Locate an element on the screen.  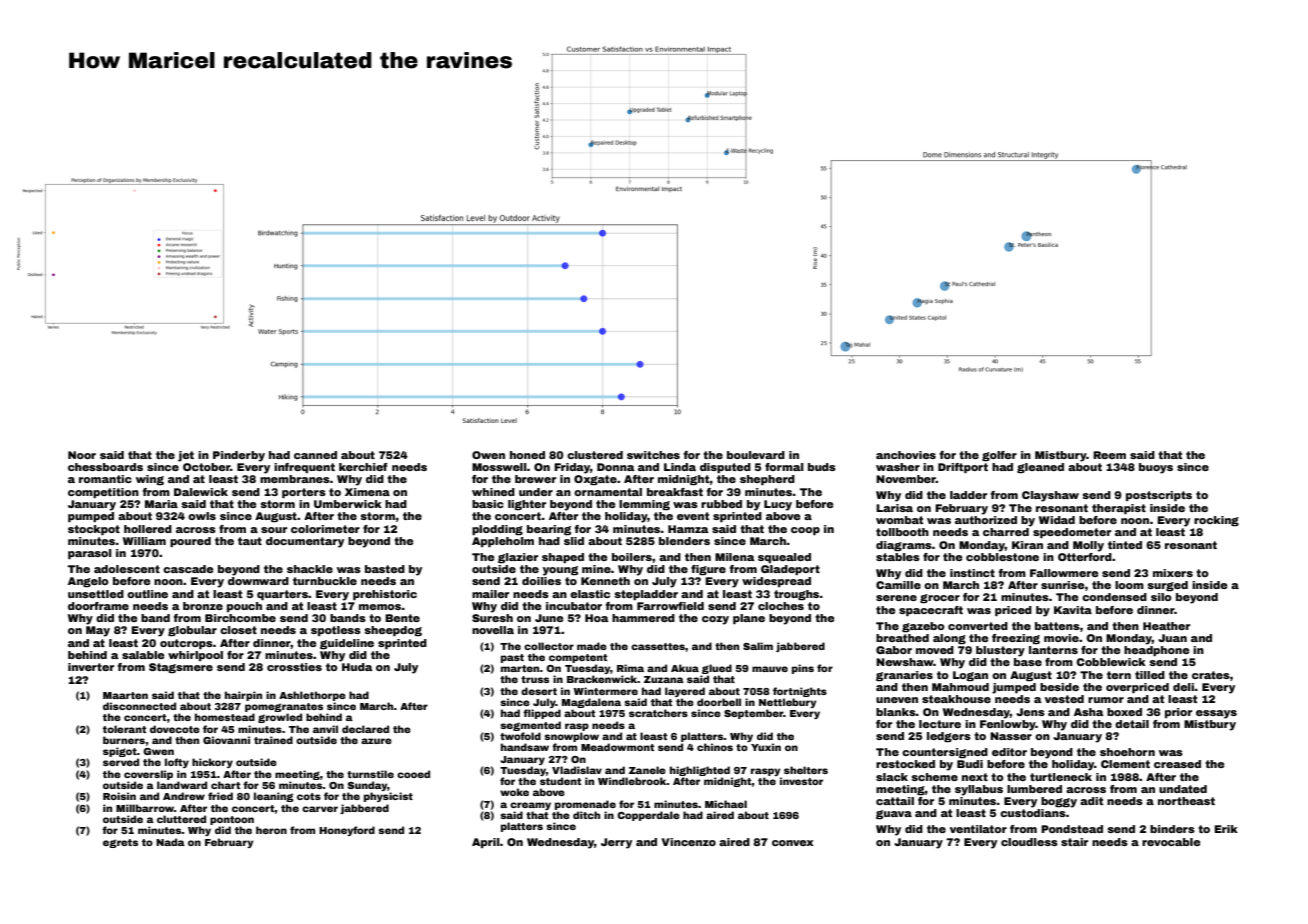
under is located at coordinates (536, 492).
